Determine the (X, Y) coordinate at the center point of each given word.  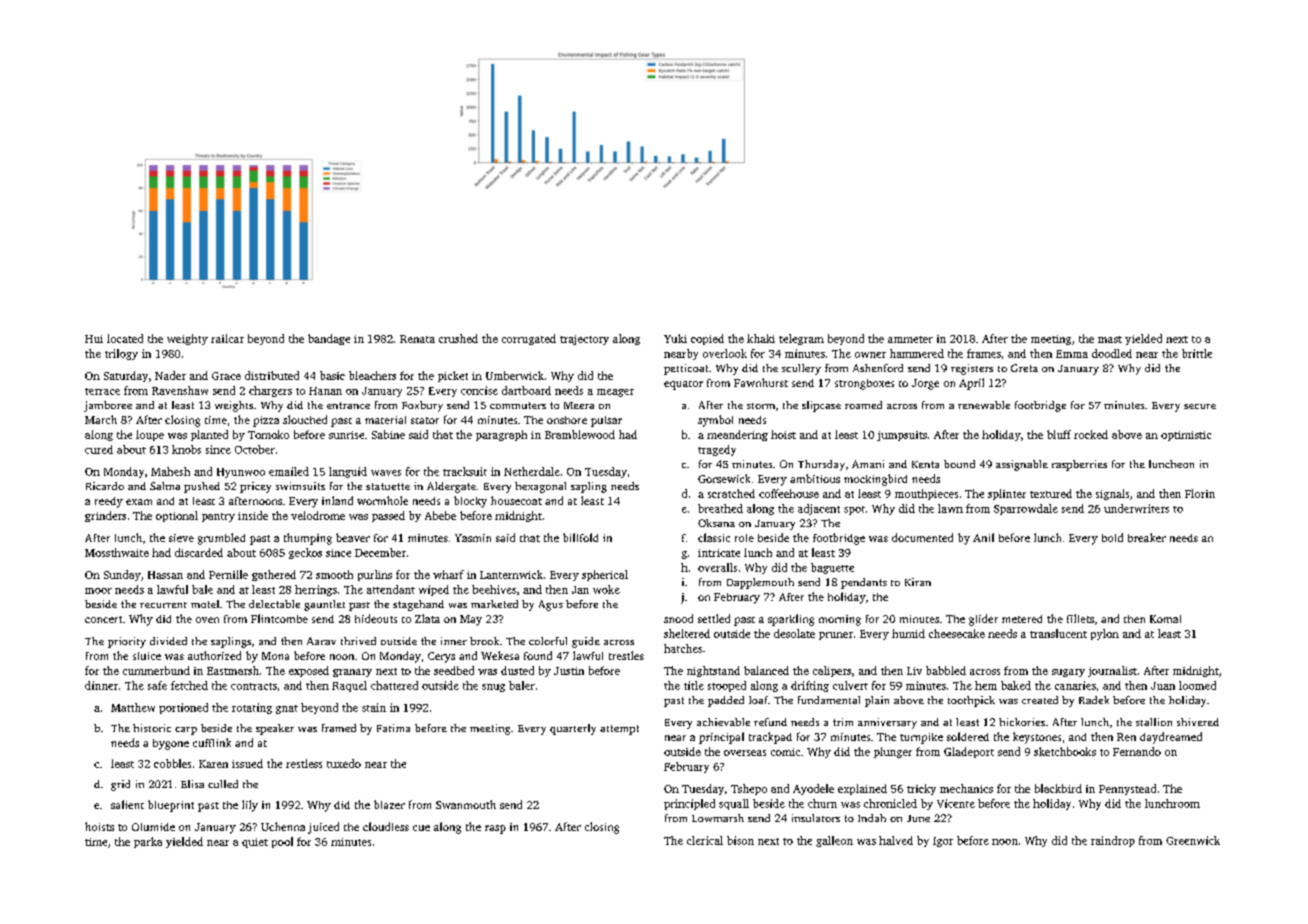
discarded (199, 552)
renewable (984, 405)
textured (1051, 493)
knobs (186, 449)
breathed (720, 508)
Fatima (393, 728)
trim (843, 722)
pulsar (606, 421)
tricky (921, 789)
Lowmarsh (718, 818)
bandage (329, 339)
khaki (761, 338)
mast (1110, 339)
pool (282, 842)
